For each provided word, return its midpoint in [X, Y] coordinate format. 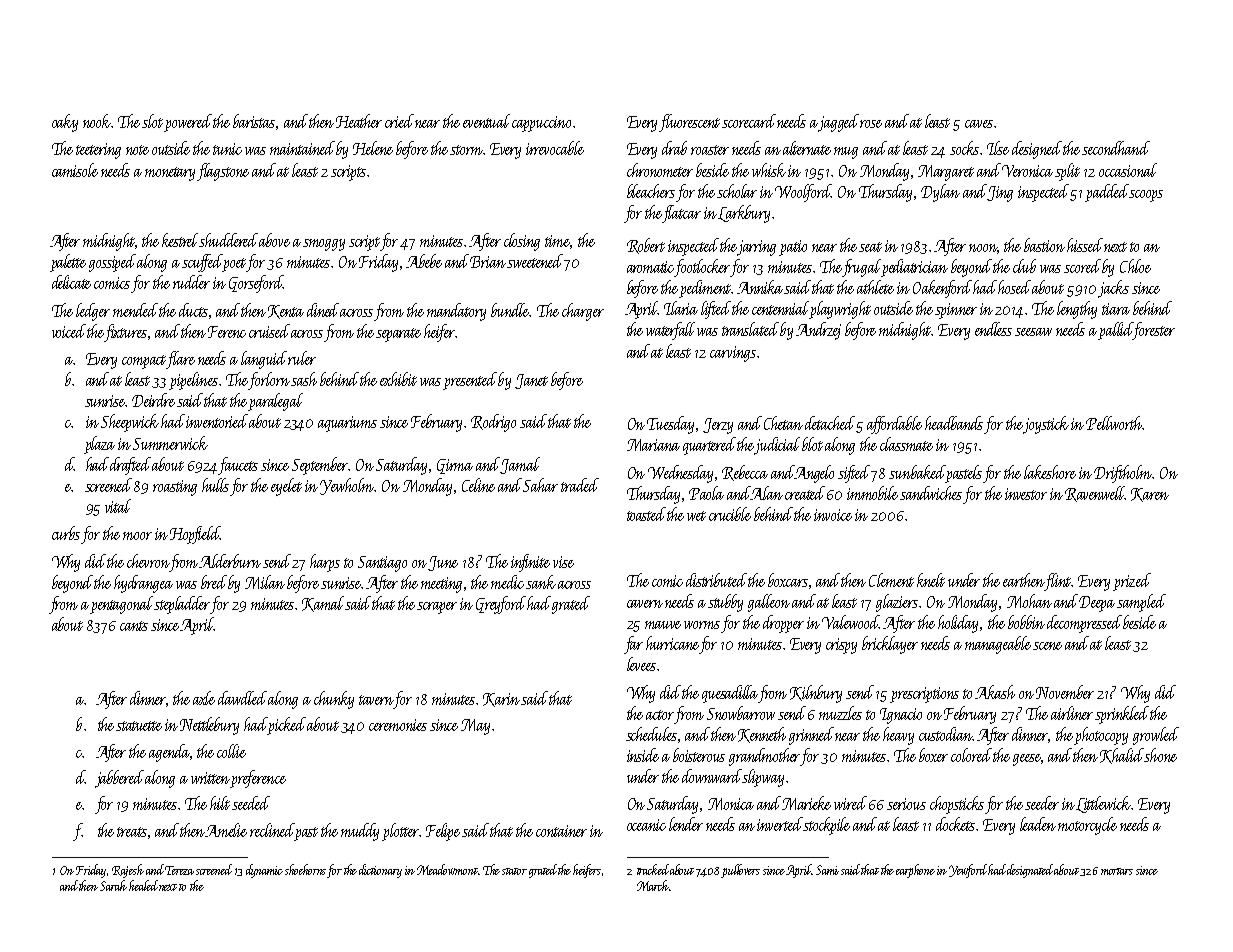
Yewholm [347, 486]
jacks [1113, 289]
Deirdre [153, 400]
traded [580, 485]
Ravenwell [1095, 494]
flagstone [223, 172]
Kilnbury [816, 694]
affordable [894, 425]
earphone [915, 871]
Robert [646, 246]
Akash [995, 692]
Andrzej [818, 331]
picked [287, 726]
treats [132, 832]
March [653, 885]
